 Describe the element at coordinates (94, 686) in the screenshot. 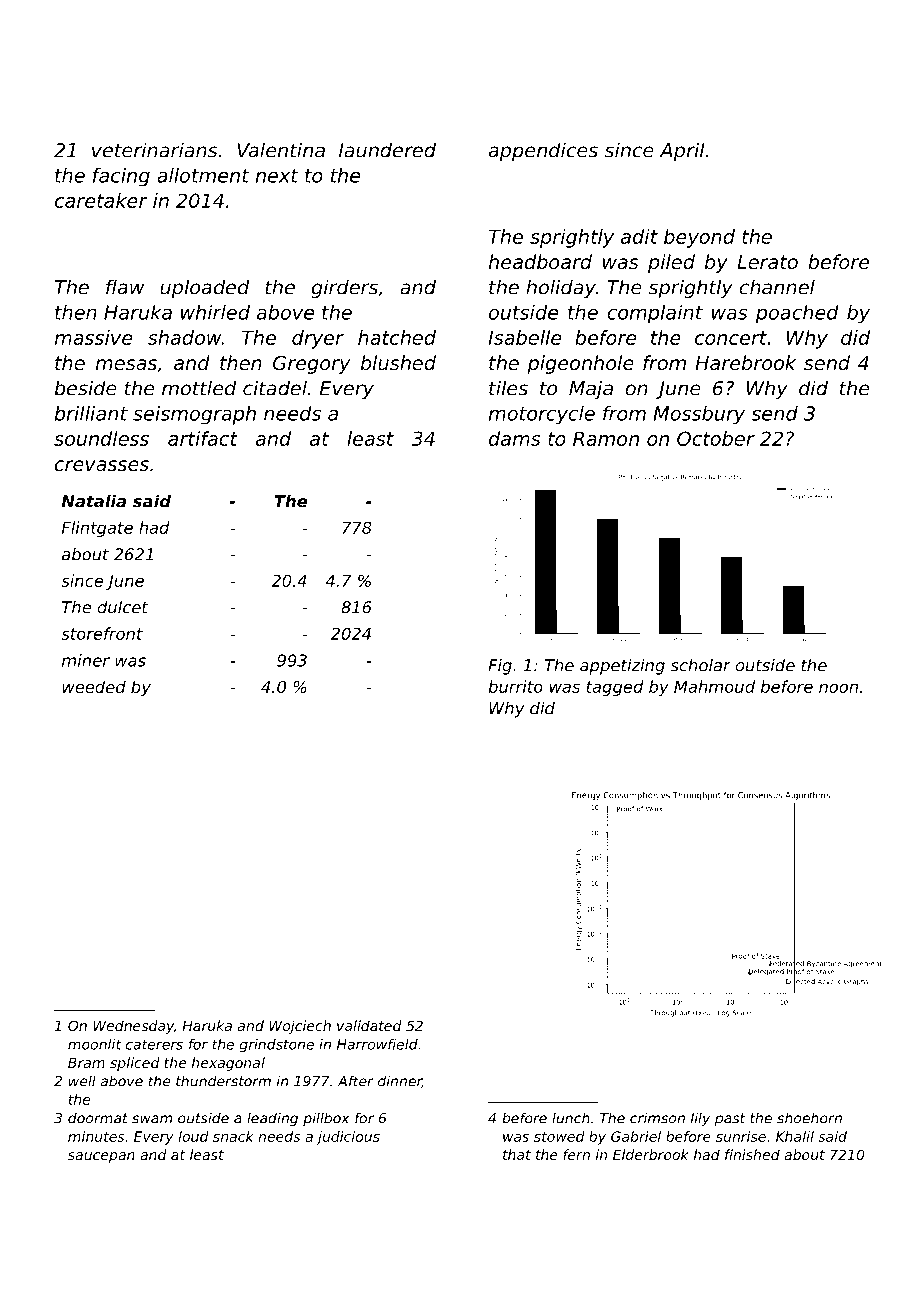

I see `weeded` at that location.
